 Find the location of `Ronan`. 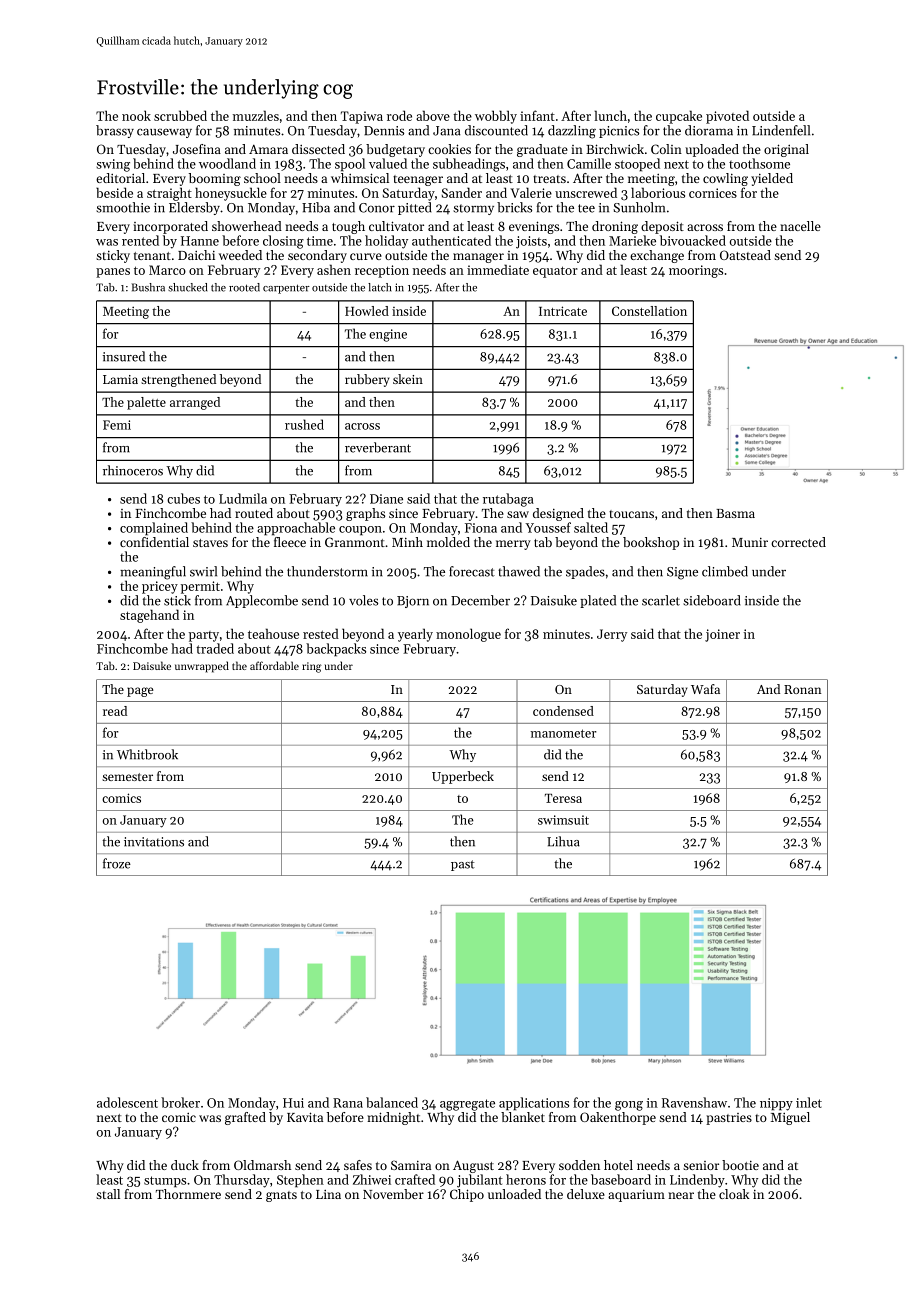

Ronan is located at coordinates (802, 689).
